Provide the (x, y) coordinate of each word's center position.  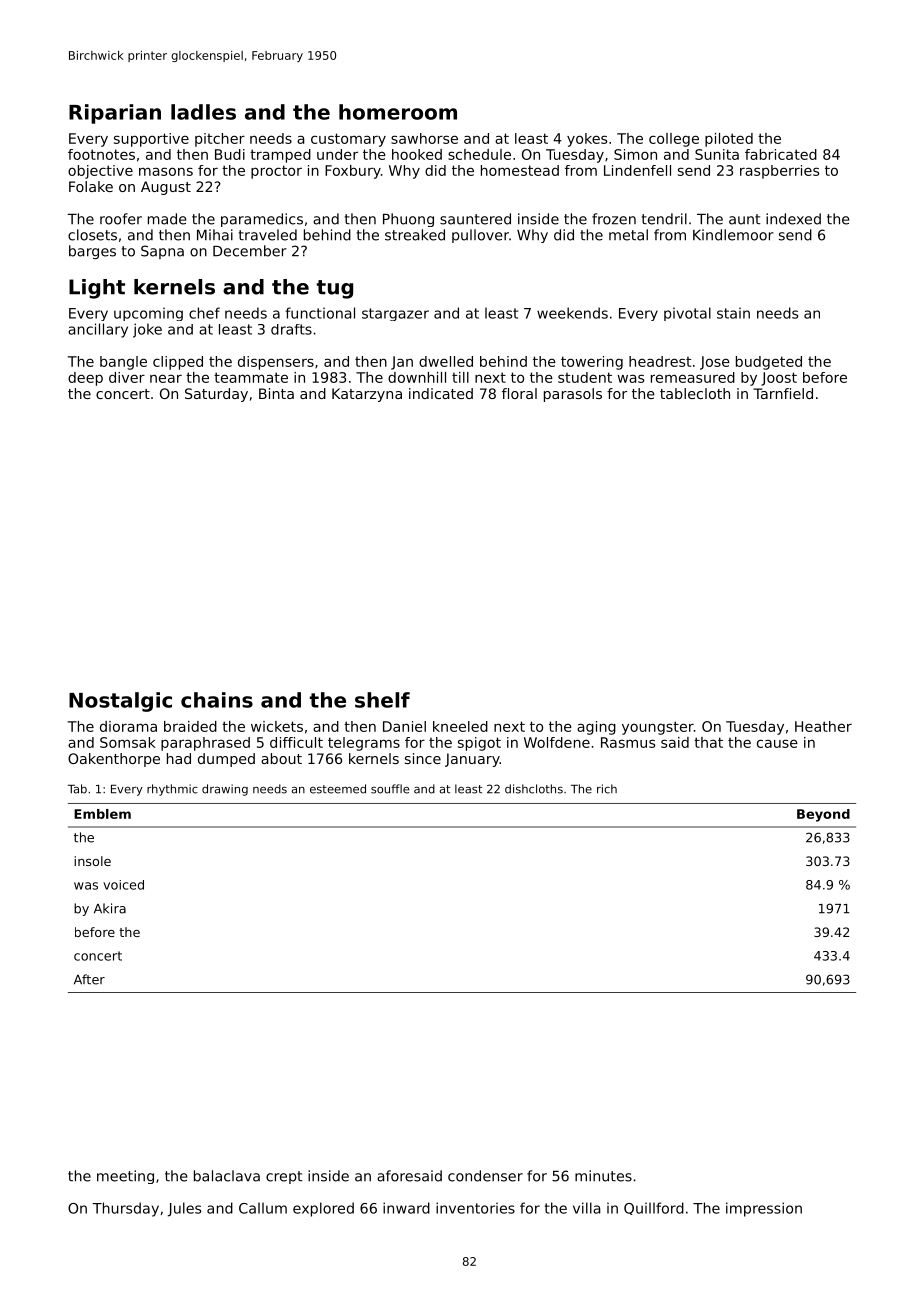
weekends (572, 313)
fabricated (781, 154)
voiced (123, 885)
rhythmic (172, 790)
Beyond (823, 815)
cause (777, 743)
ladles (203, 112)
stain (733, 313)
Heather (823, 726)
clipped (178, 363)
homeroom (398, 112)
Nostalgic (120, 702)
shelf (382, 700)
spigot (479, 744)
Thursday (125, 1209)
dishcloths (534, 789)
